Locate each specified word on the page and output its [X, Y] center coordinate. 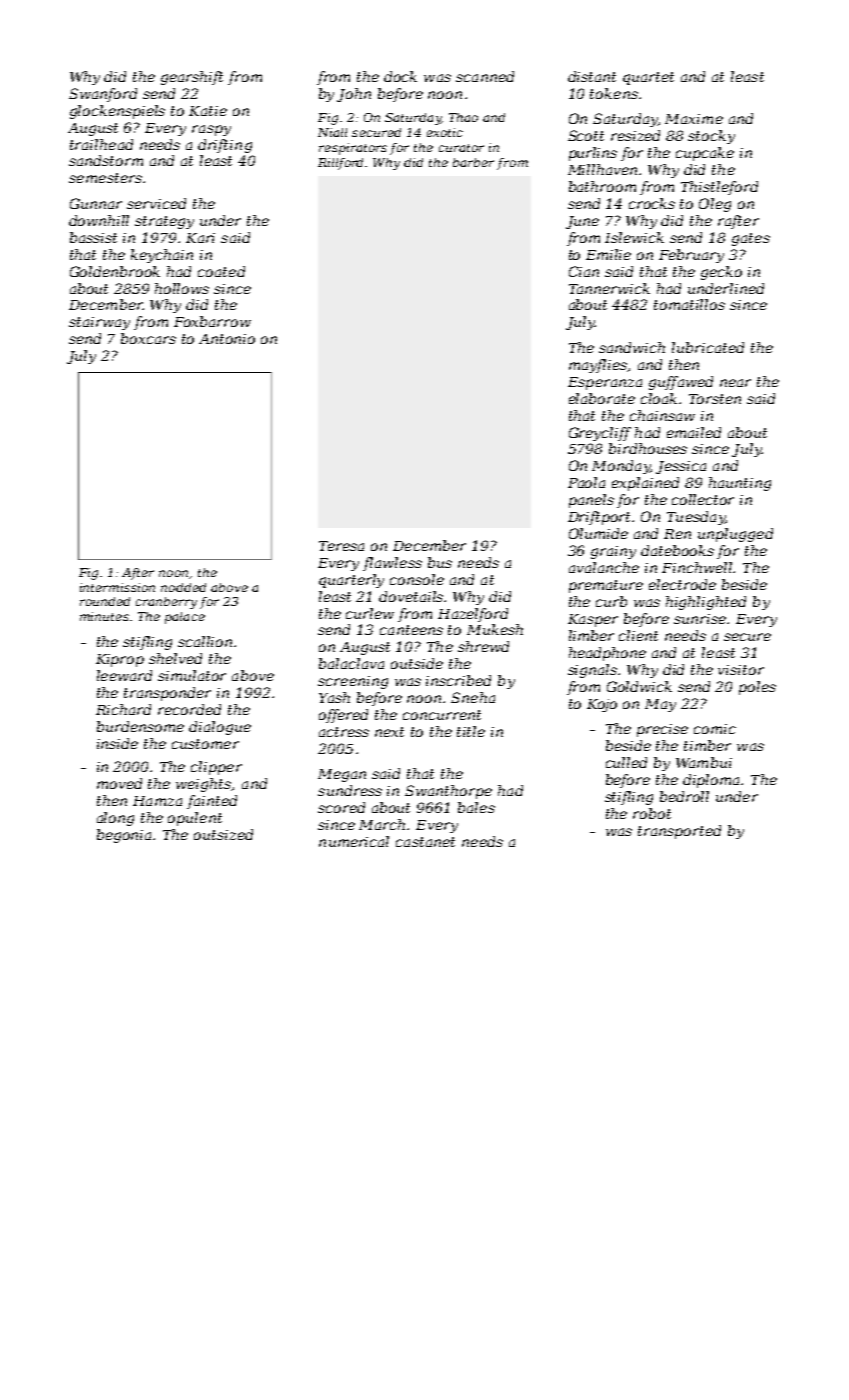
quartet [648, 78]
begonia [124, 836]
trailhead [101, 144]
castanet [425, 842]
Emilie [608, 254]
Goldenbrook [115, 271]
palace [185, 618]
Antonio [227, 339]
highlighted [706, 603]
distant [592, 76]
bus [440, 562]
